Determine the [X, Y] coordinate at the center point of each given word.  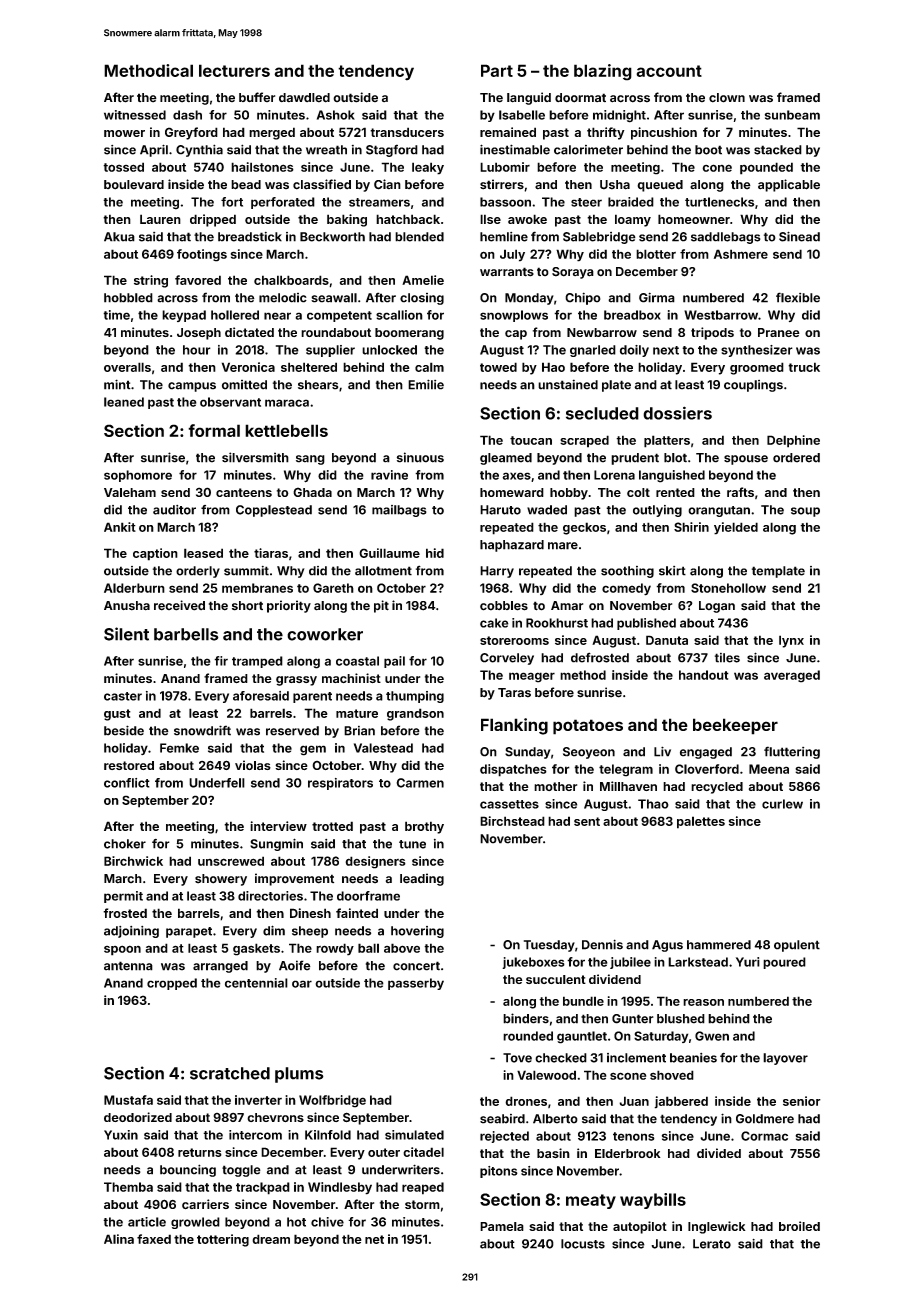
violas [253, 765]
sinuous [420, 457]
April [154, 150]
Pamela [502, 1226]
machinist [351, 678]
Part [497, 70]
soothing [627, 572]
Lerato [712, 1244]
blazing [603, 72]
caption [155, 554]
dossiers [677, 413]
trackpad [263, 1188]
